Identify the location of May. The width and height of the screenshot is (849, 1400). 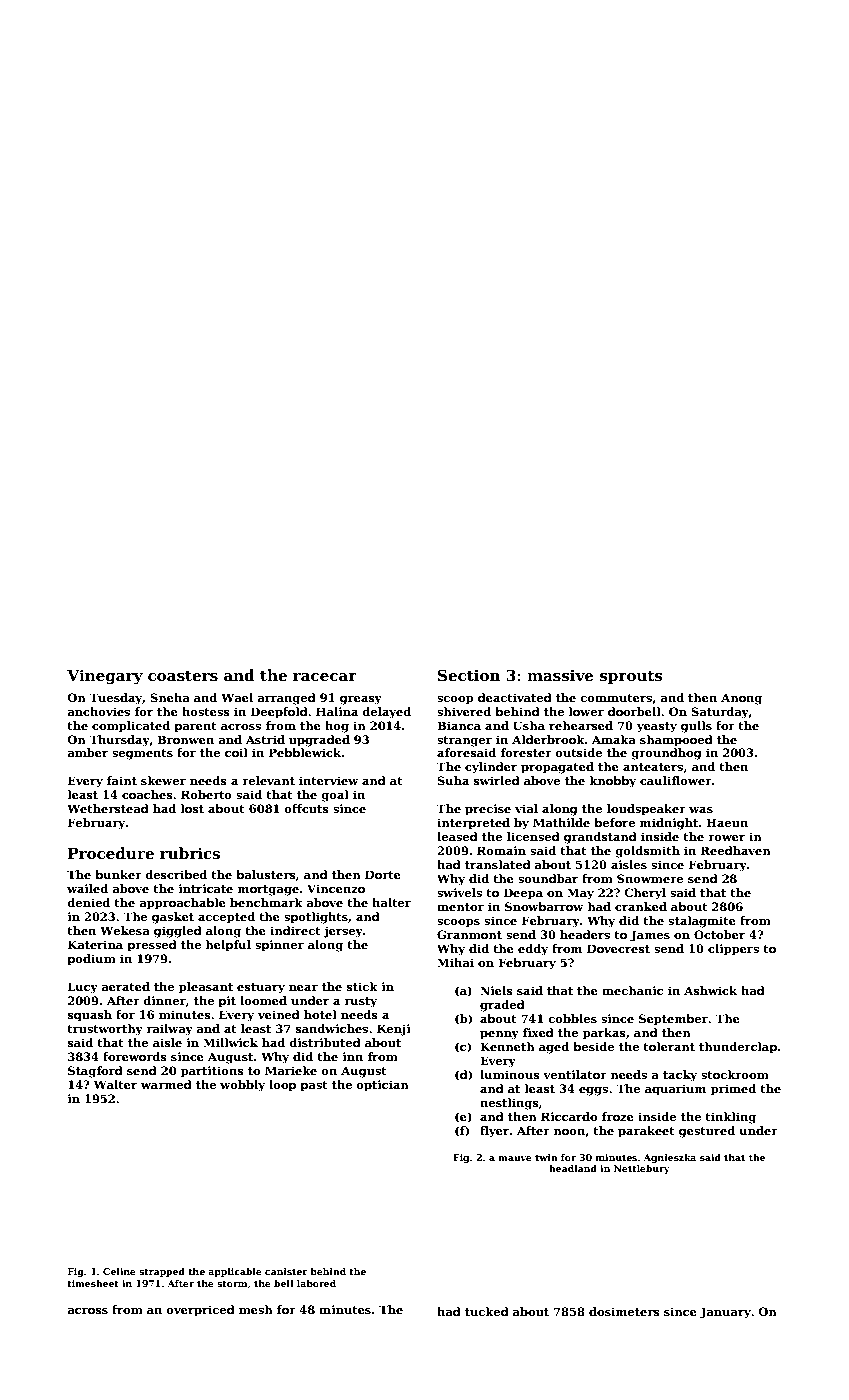
(580, 894).
